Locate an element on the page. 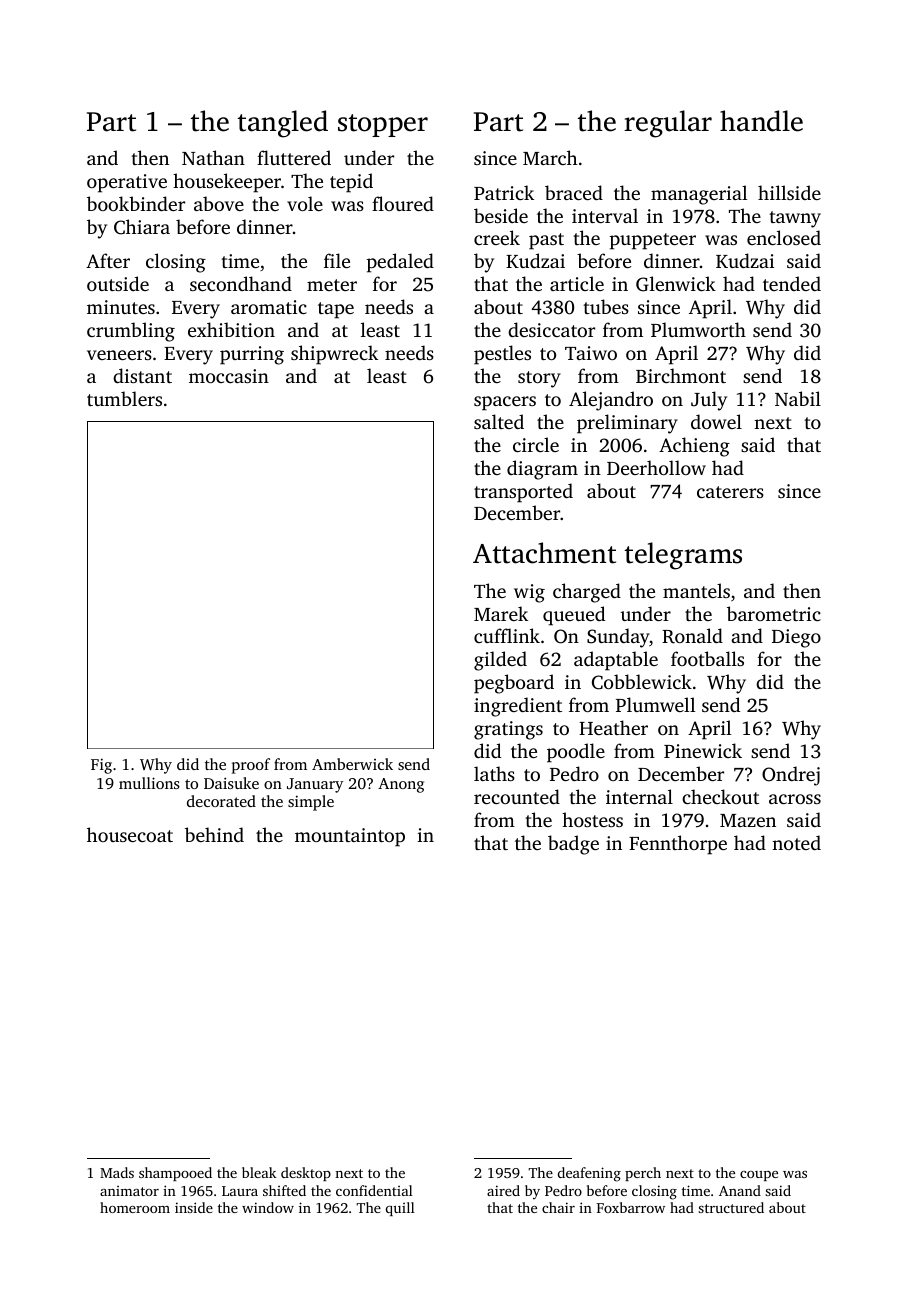 This page has height=1316, width=908. regular is located at coordinates (668, 124).
